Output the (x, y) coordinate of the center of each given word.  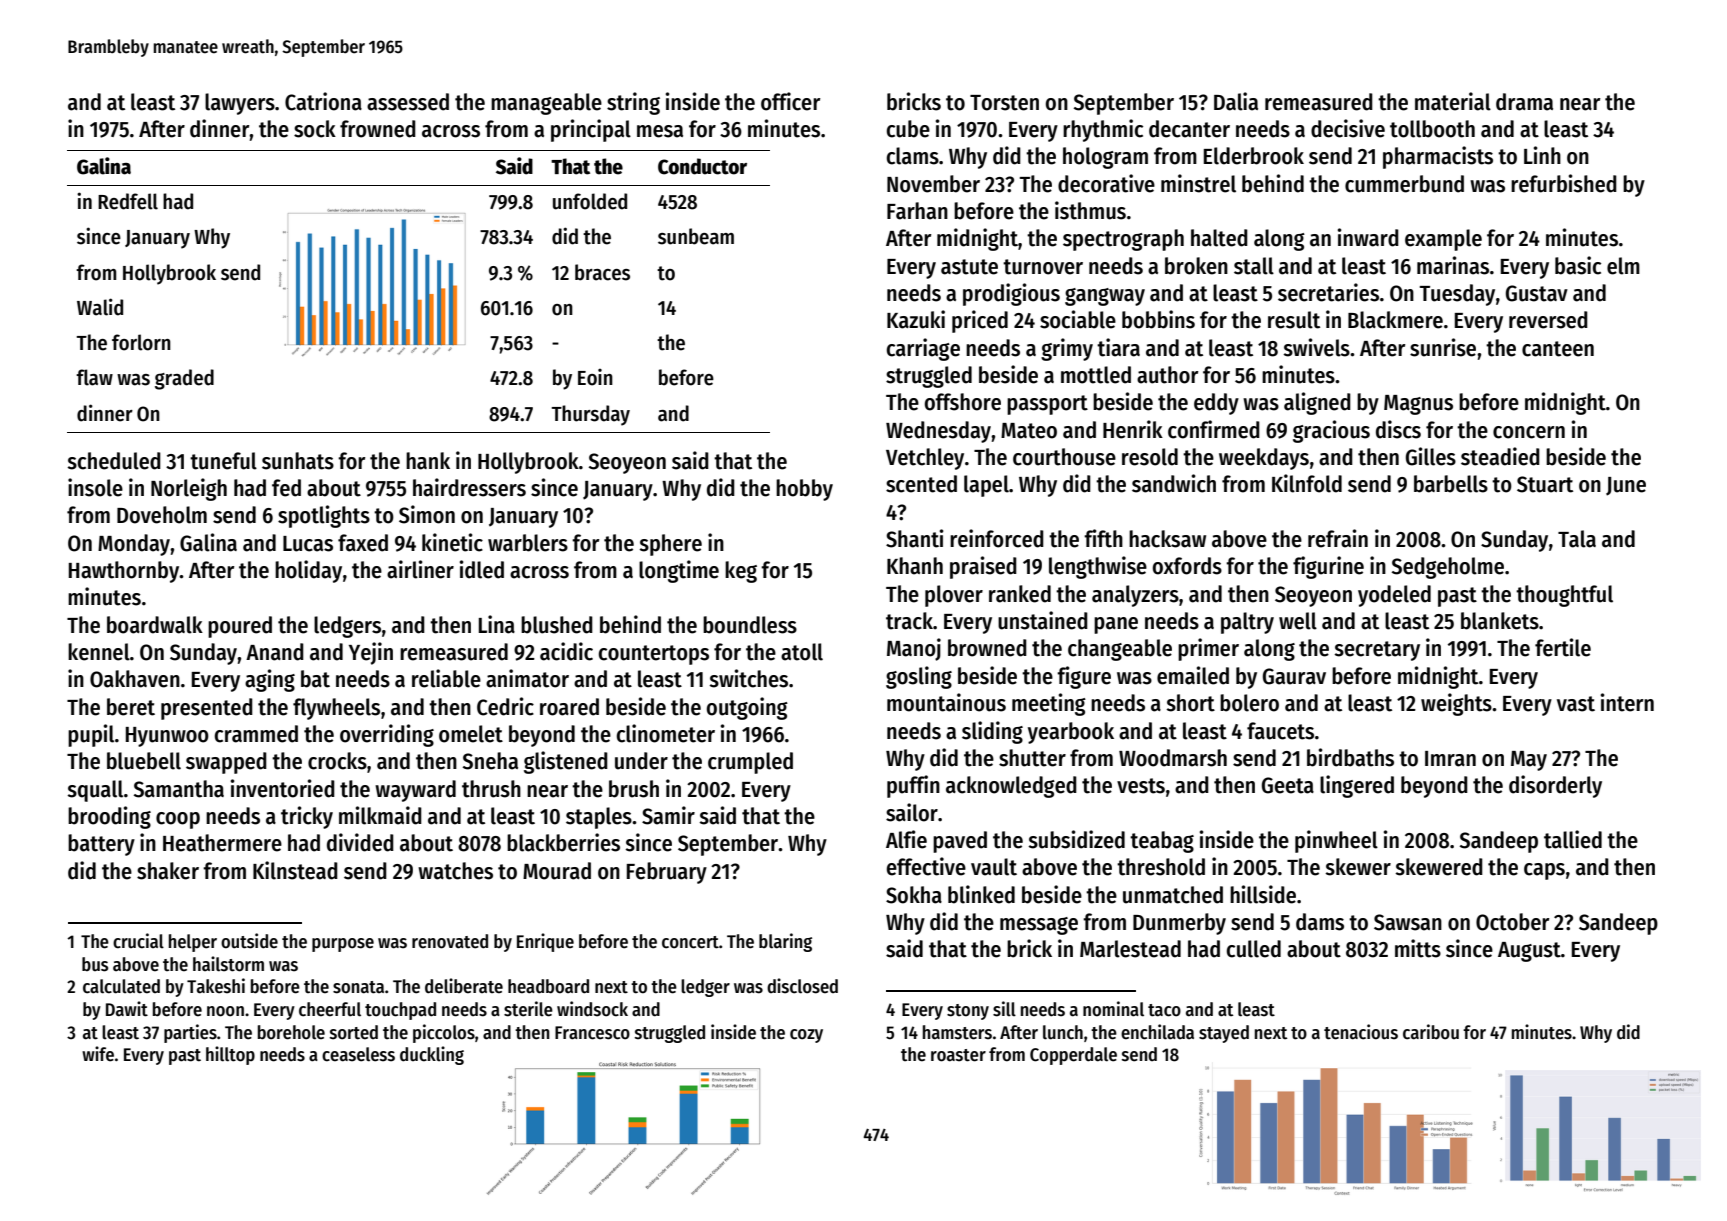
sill (1004, 1009)
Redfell (128, 201)
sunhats (298, 461)
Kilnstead (295, 870)
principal (591, 130)
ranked (1020, 594)
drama (1524, 102)
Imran (1450, 759)
